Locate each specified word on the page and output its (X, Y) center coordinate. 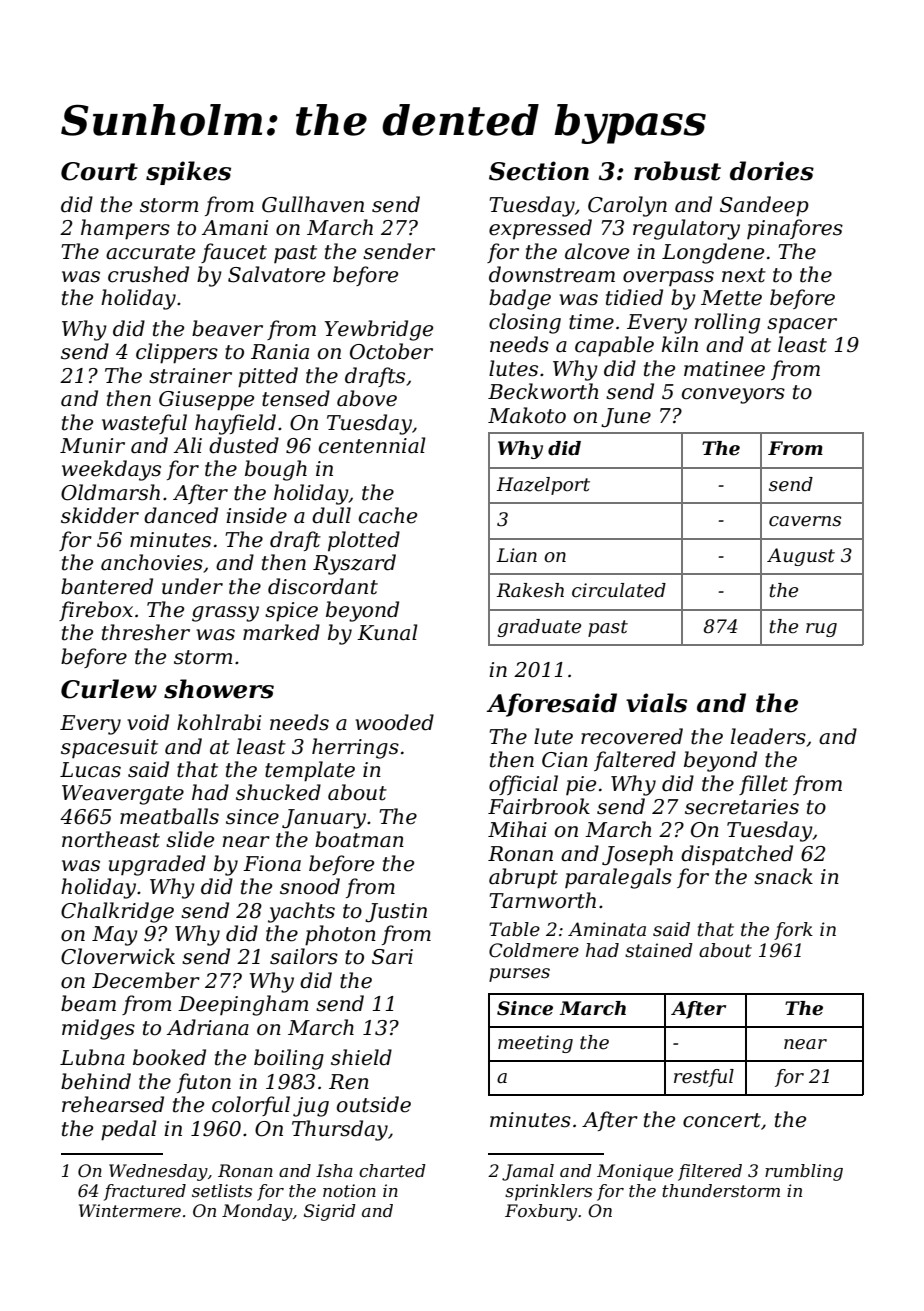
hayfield (235, 424)
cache (388, 515)
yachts (301, 912)
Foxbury (541, 1212)
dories (772, 171)
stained (659, 950)
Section (539, 171)
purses (519, 975)
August (801, 557)
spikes (188, 173)
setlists (222, 1191)
